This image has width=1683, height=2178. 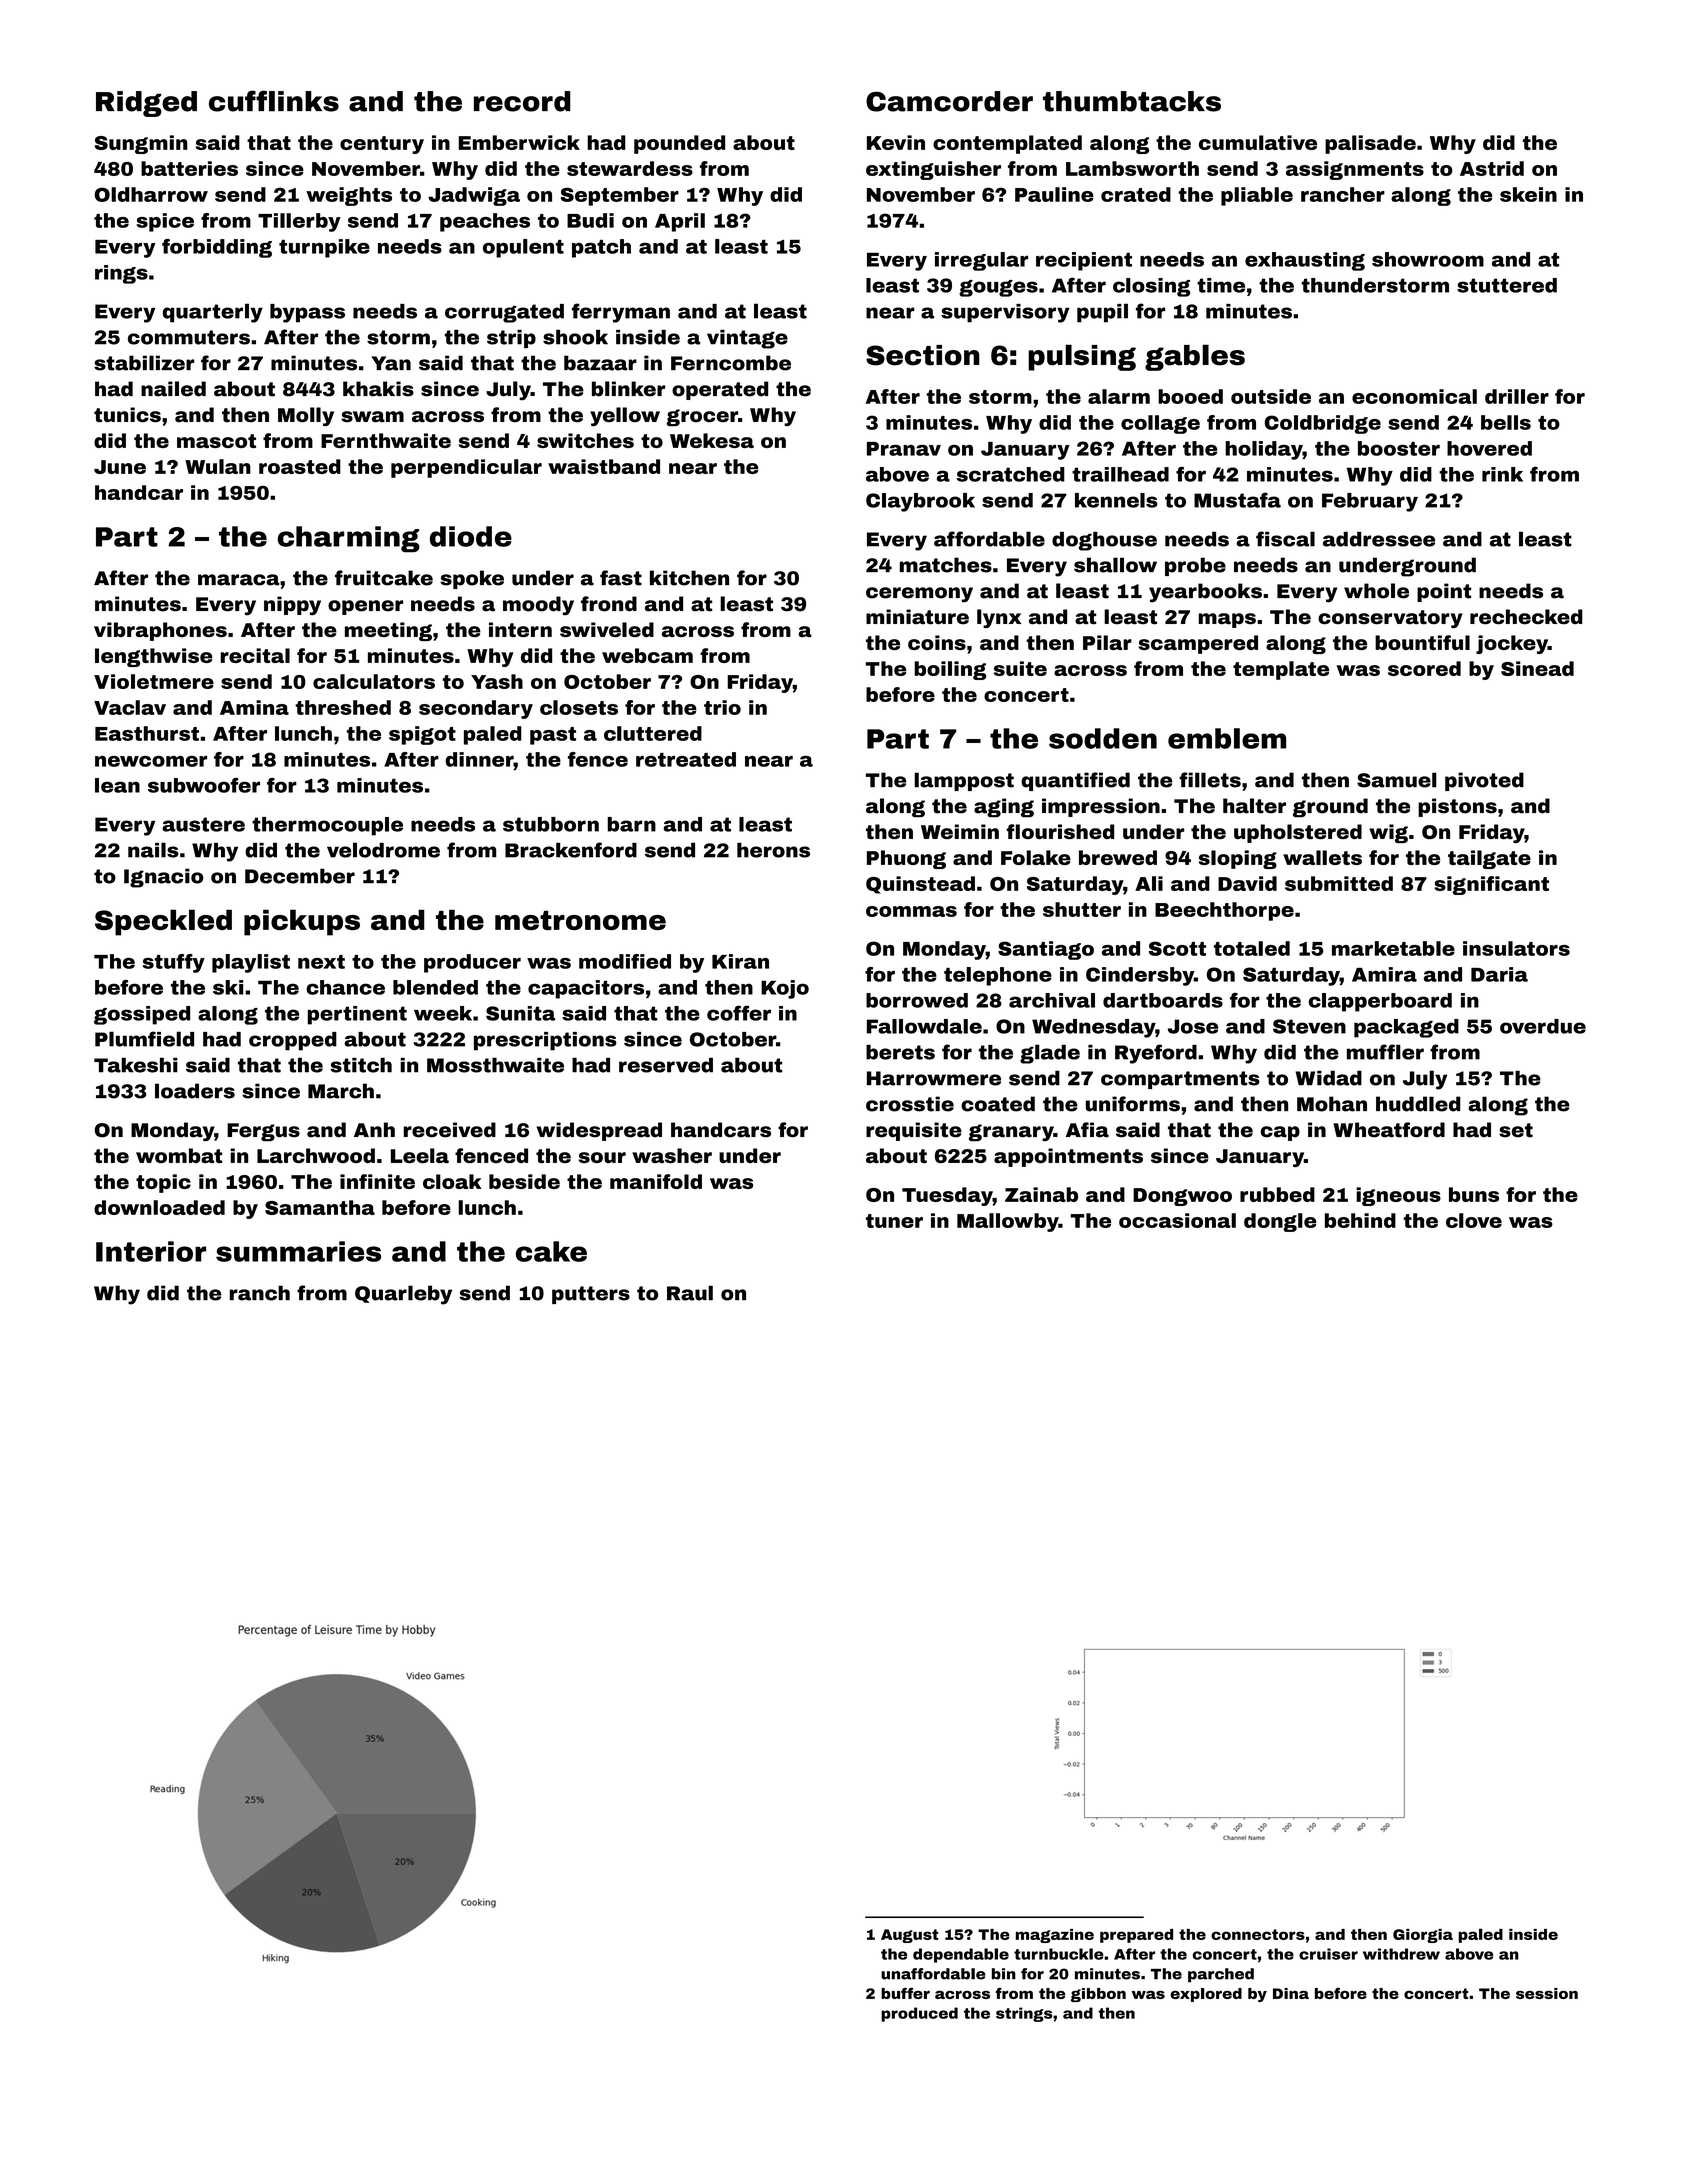 What do you see at coordinates (1291, 1993) in the image?
I see `Dina` at bounding box center [1291, 1993].
